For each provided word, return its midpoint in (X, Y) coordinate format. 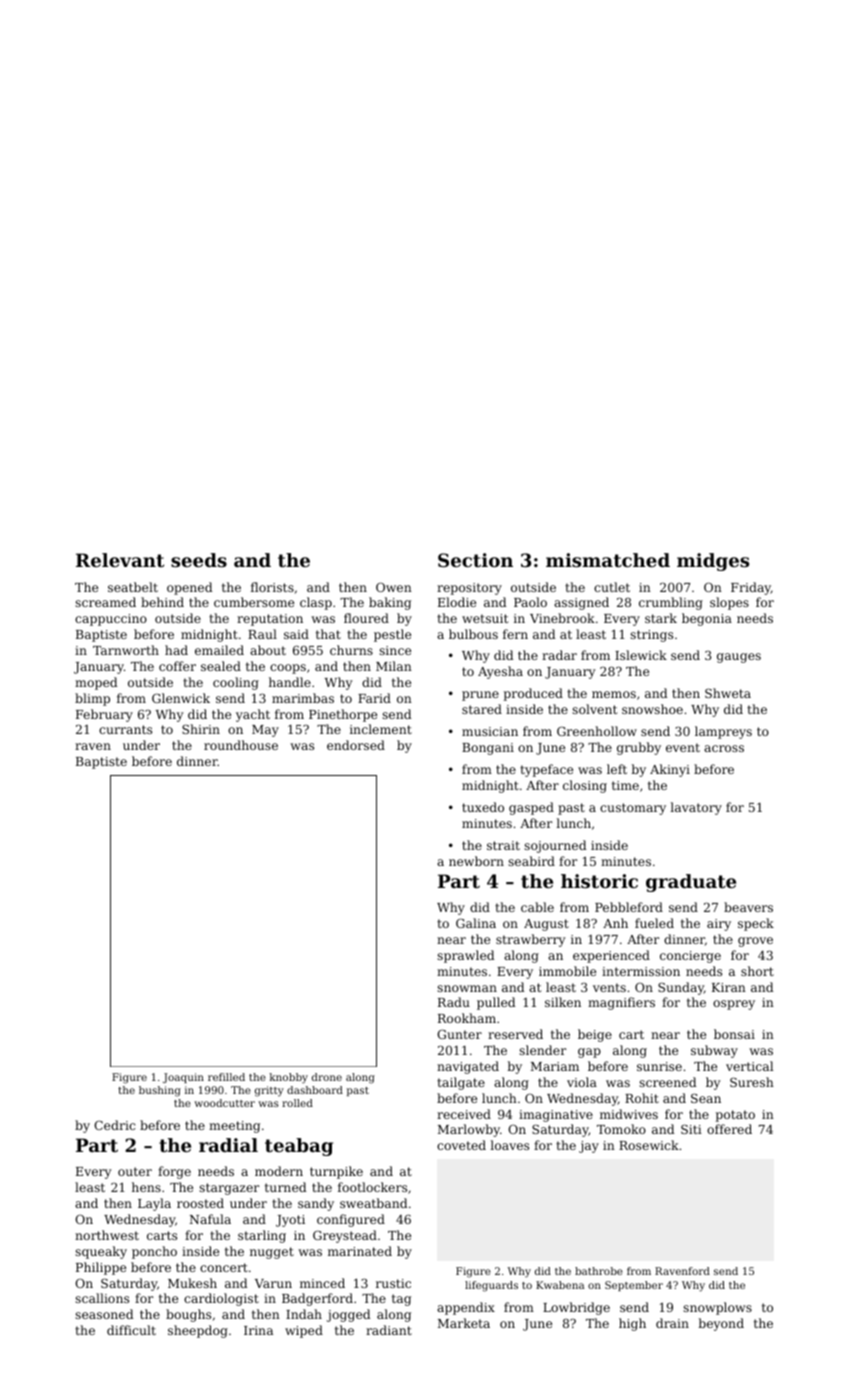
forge (174, 1172)
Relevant (120, 560)
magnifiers (621, 1003)
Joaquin (183, 1078)
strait (503, 845)
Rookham (467, 1018)
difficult (131, 1330)
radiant (389, 1330)
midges (713, 562)
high (632, 1324)
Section (475, 560)
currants (125, 729)
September (634, 1286)
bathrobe (599, 1271)
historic (599, 881)
